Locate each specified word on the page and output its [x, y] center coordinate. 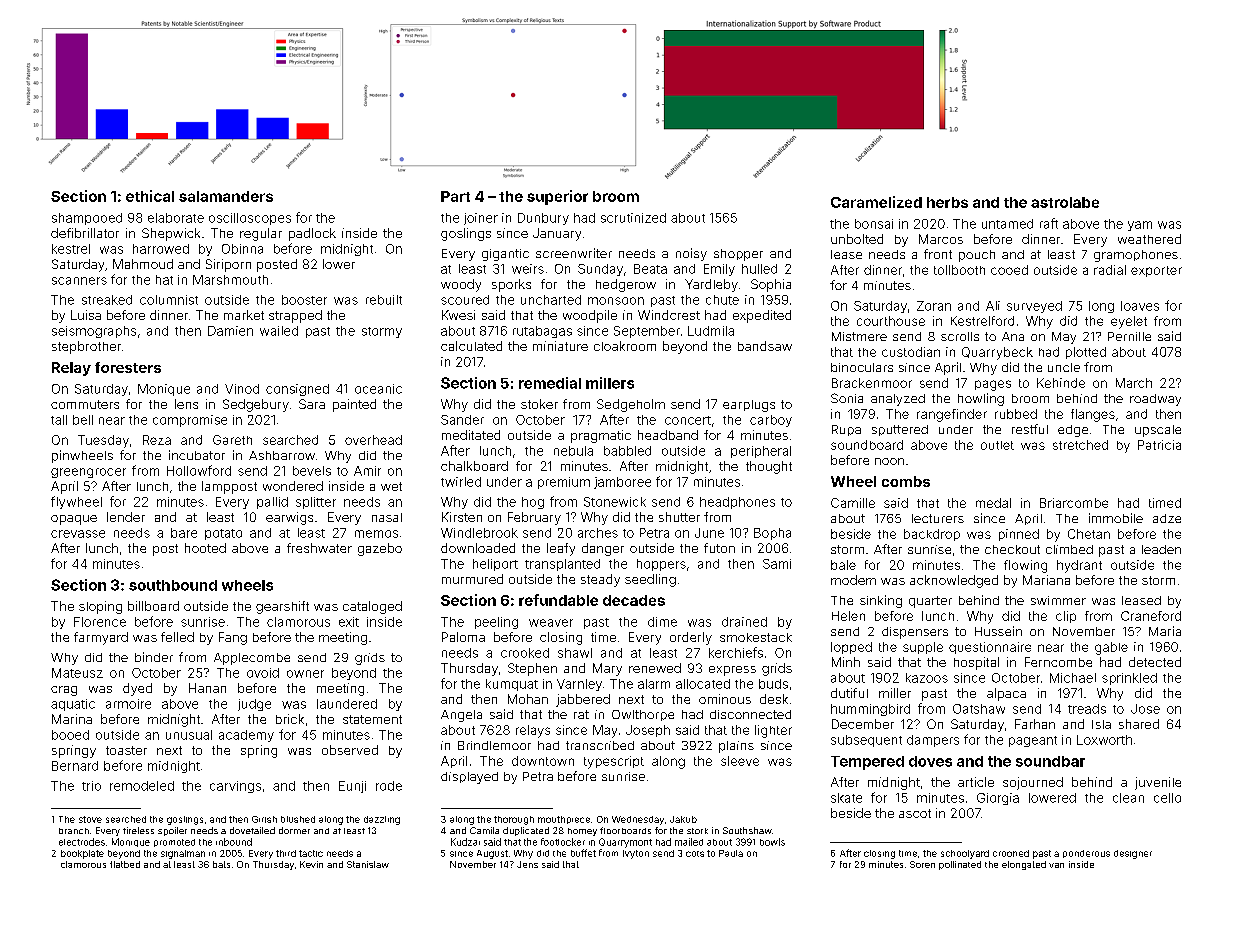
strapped [295, 316]
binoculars [862, 367]
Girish [264, 819]
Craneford [1151, 616]
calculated [471, 346]
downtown [543, 761]
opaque [74, 520]
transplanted [562, 565]
